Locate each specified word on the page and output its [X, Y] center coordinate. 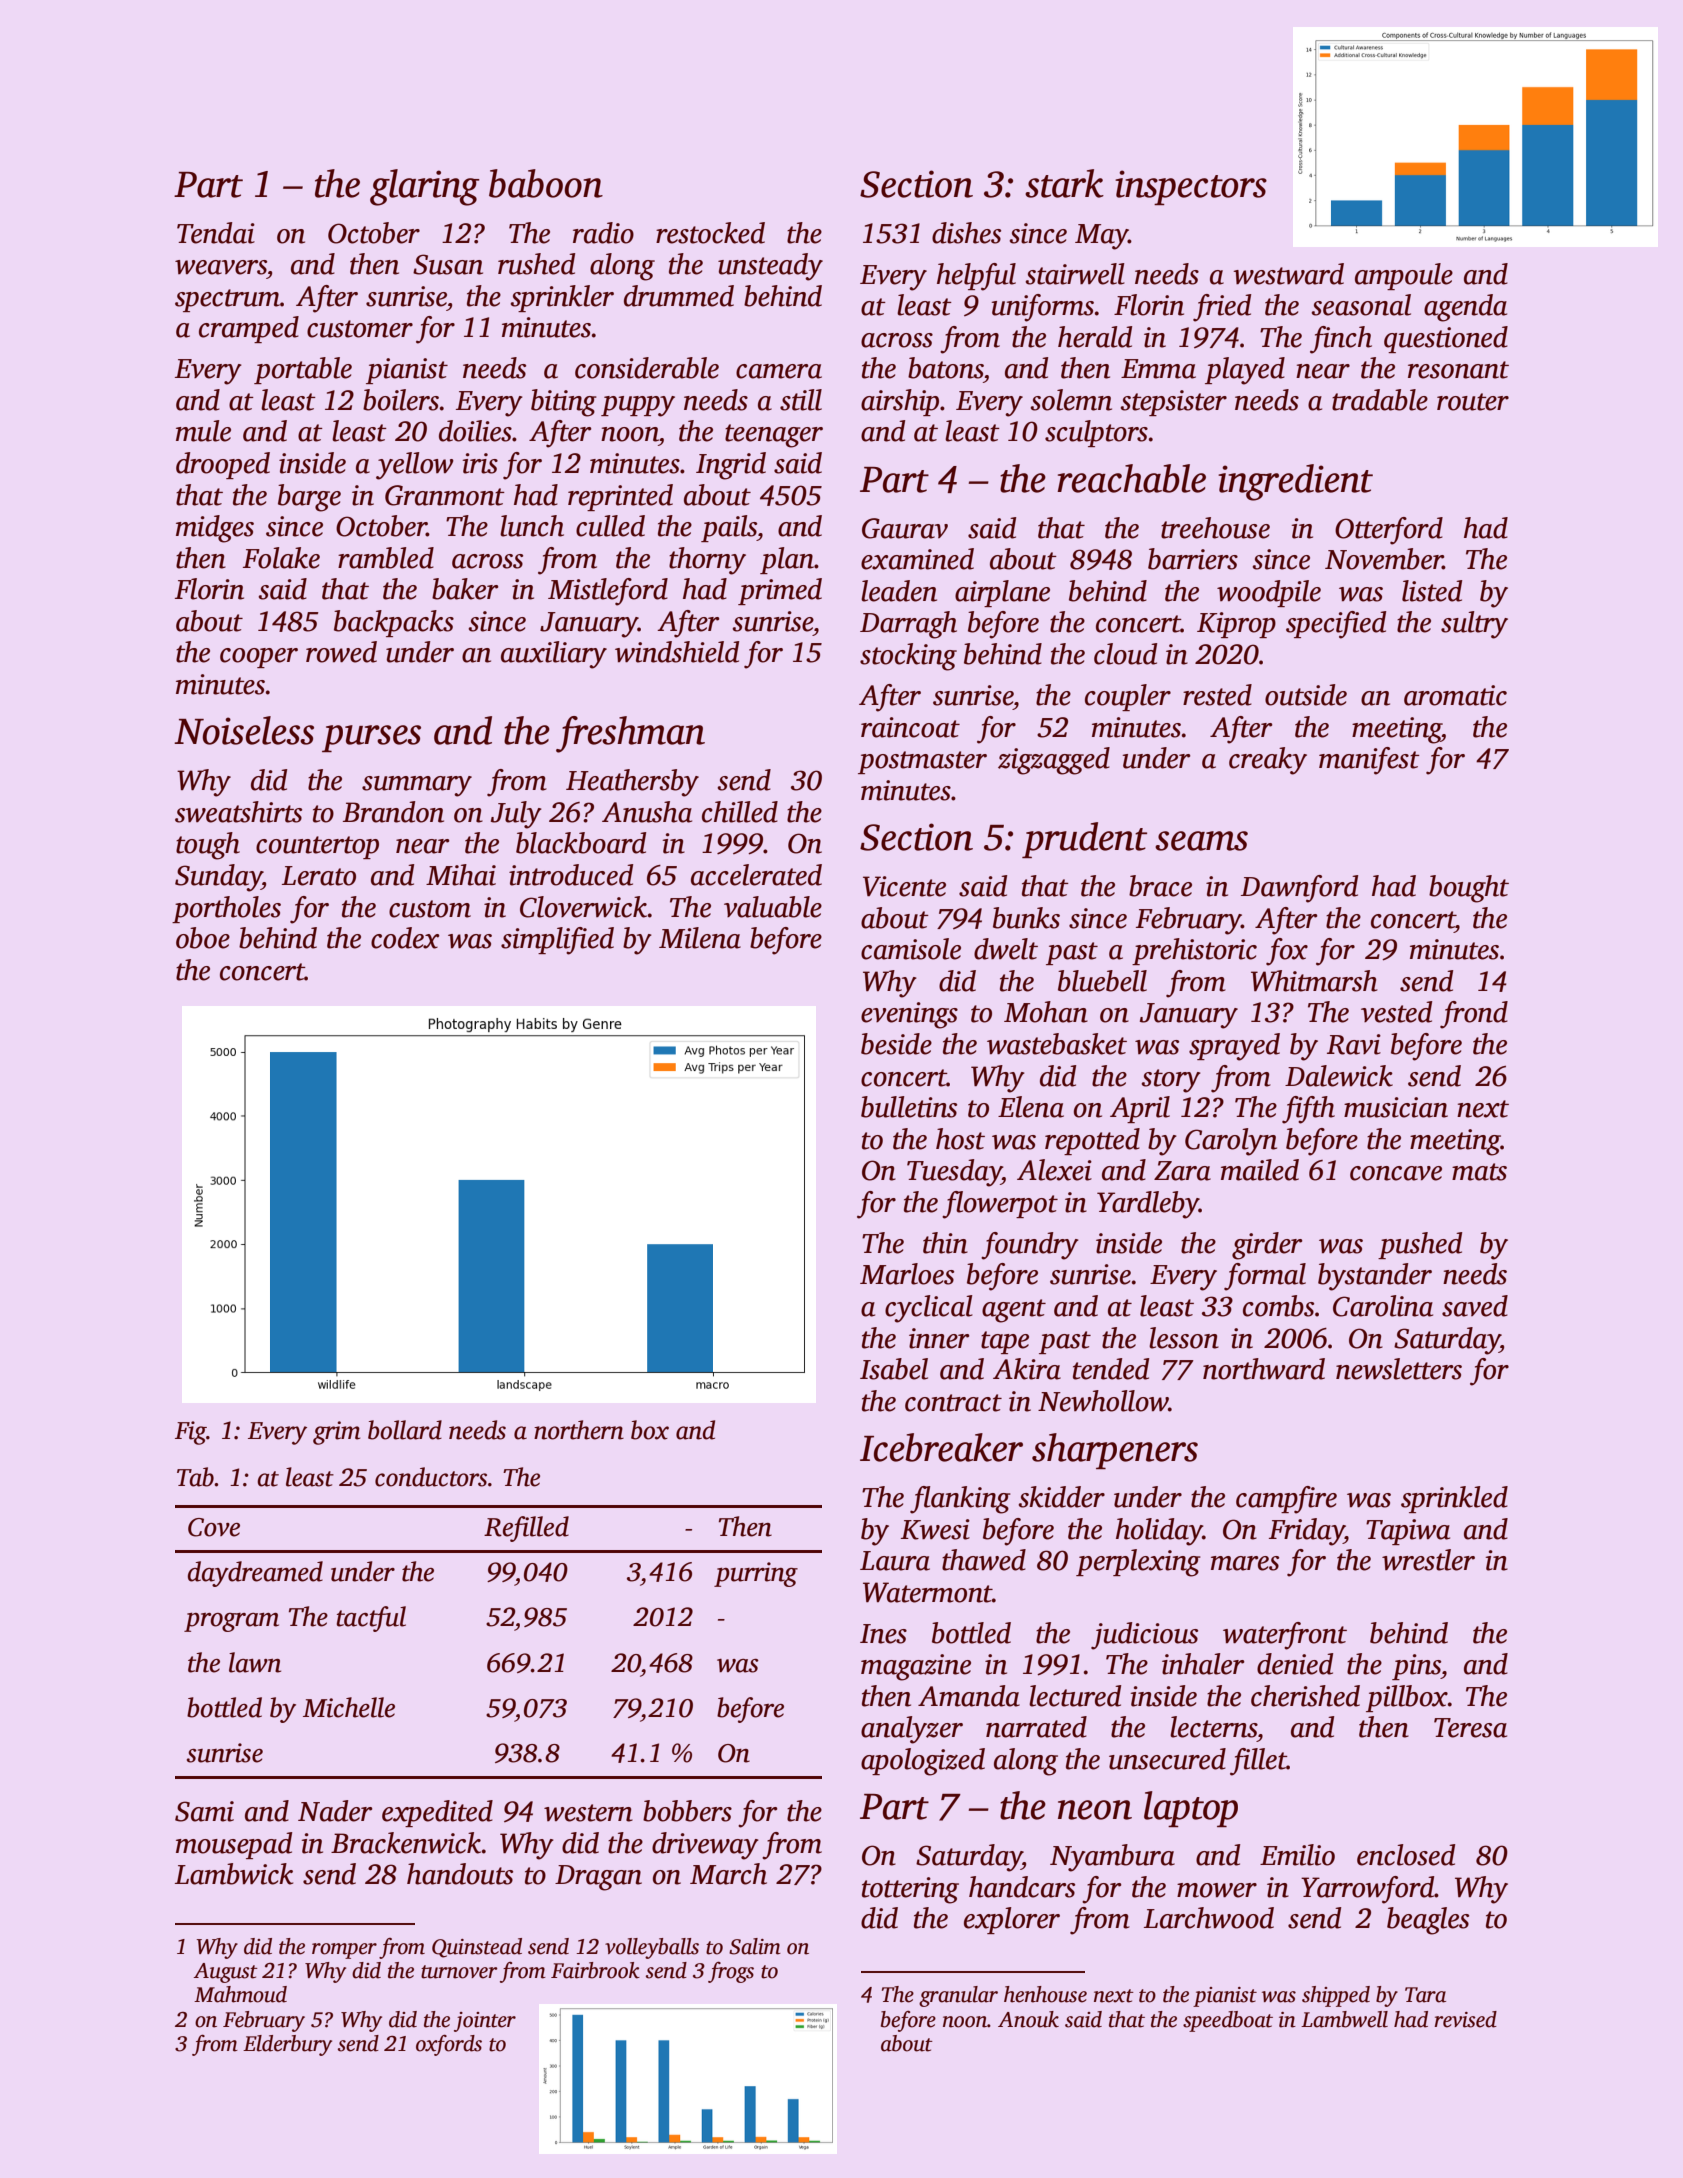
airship [900, 402]
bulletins [909, 1107]
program [231, 1622]
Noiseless [244, 730]
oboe [203, 938]
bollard [405, 1430]
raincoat [910, 727]
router [1473, 402]
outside [1306, 695]
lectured [1075, 1696]
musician [1396, 1107]
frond [1474, 1015]
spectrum [227, 300]
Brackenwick [406, 1843]
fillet [1258, 1762]
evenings [909, 1015]
